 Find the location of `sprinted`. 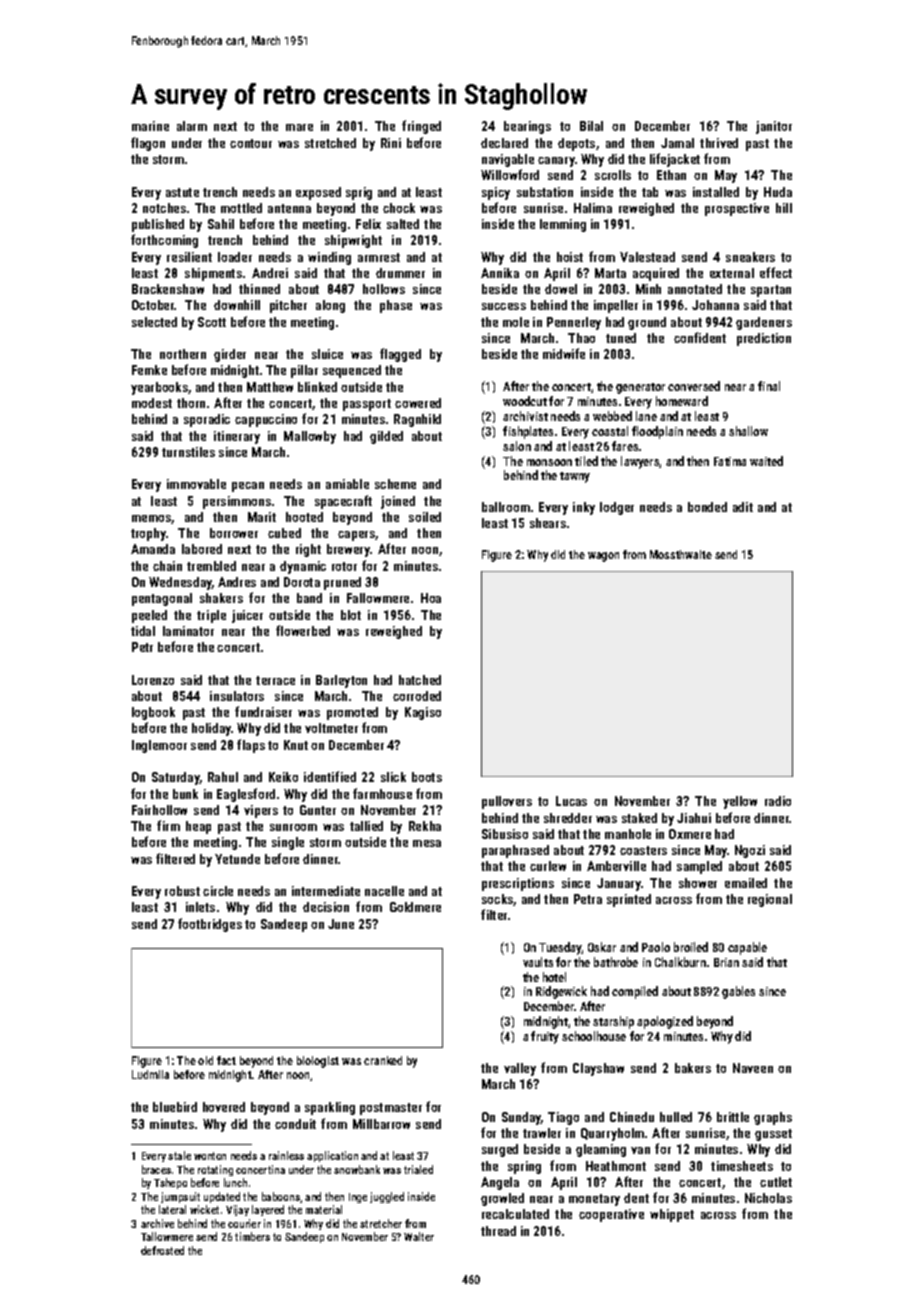

sprinted is located at coordinates (629, 900).
